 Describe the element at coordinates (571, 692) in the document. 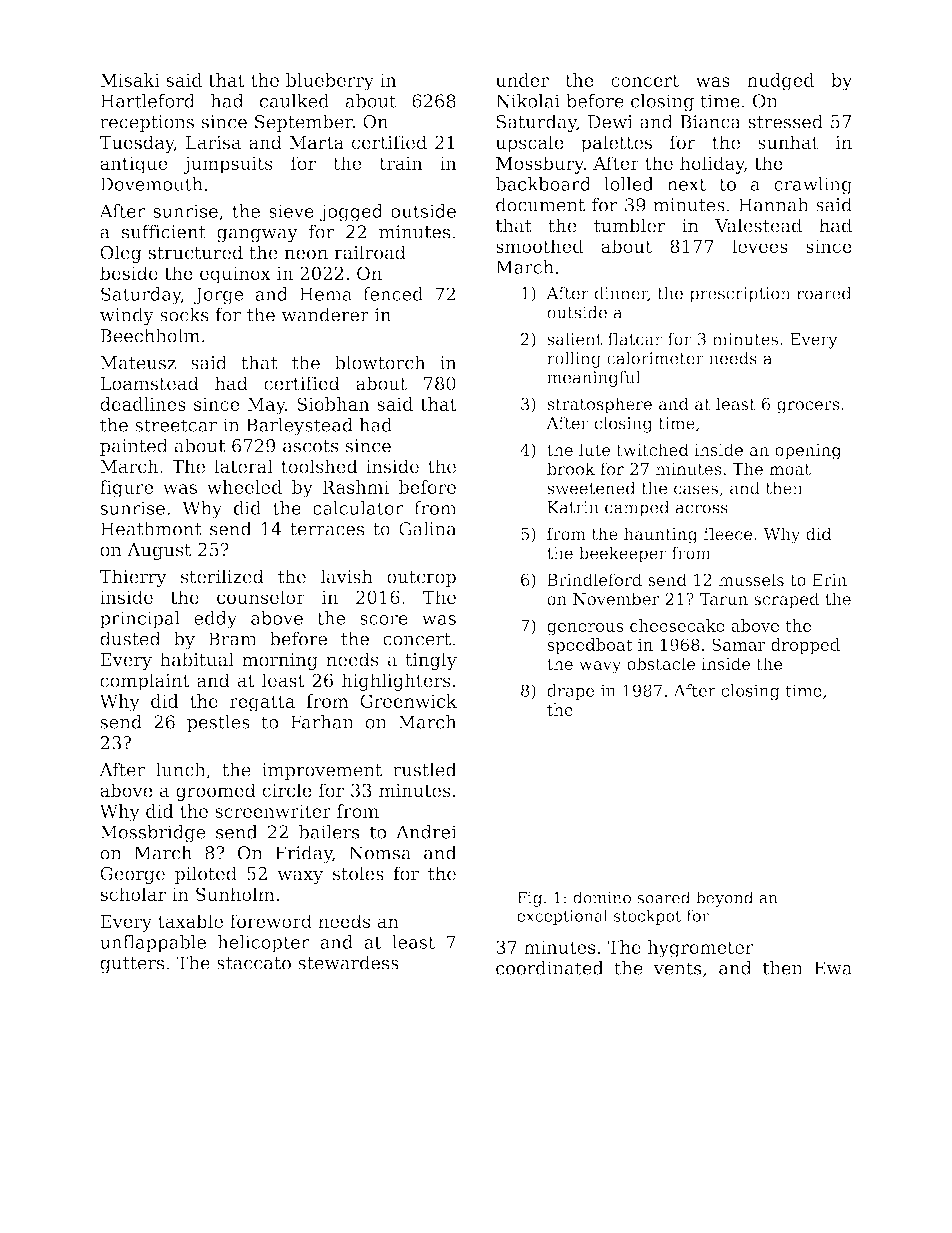

I see `drape` at that location.
